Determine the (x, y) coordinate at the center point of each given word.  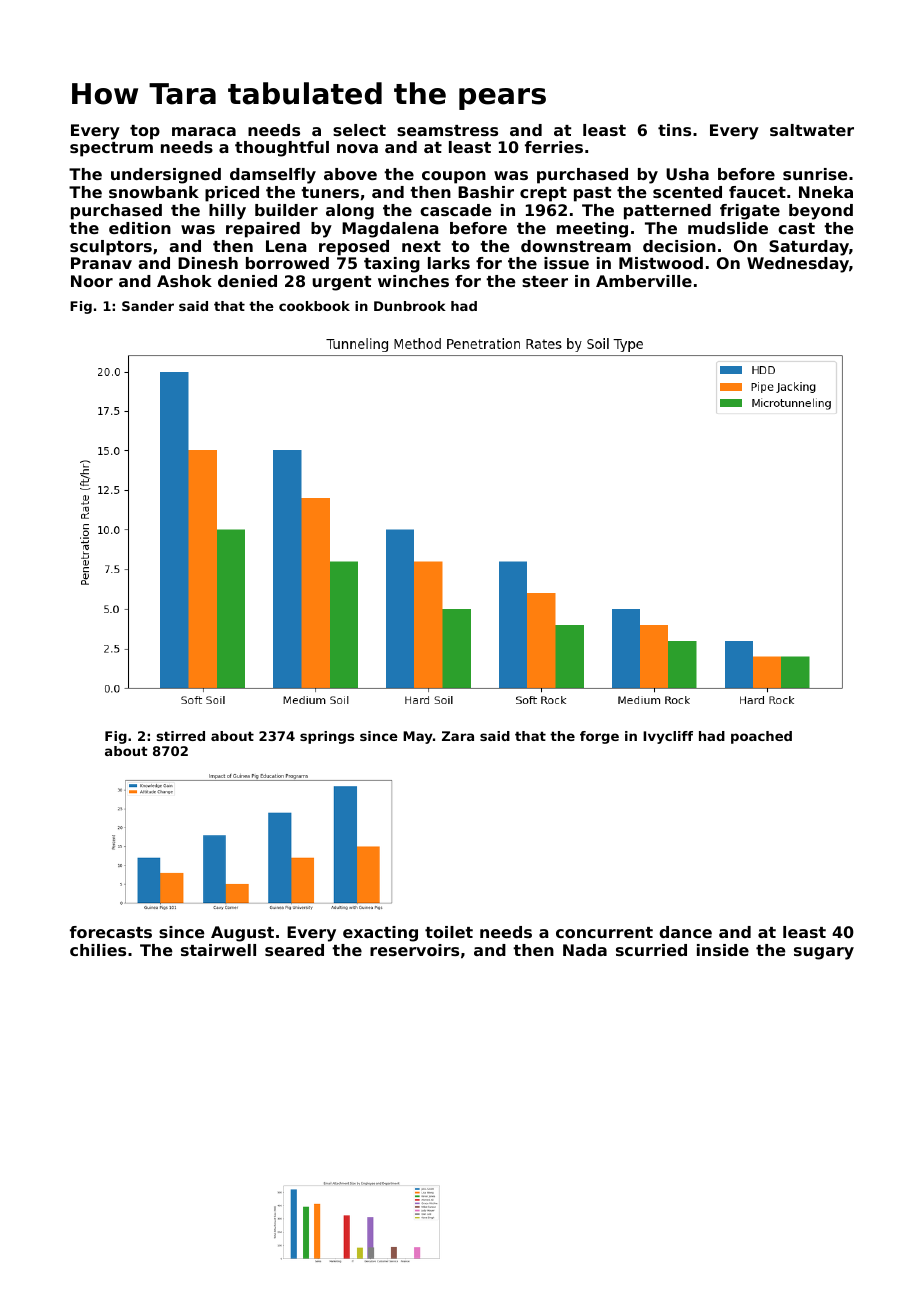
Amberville (644, 281)
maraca (204, 131)
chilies (98, 950)
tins (674, 130)
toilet (449, 932)
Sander (148, 306)
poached (761, 737)
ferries (554, 147)
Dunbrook (410, 306)
